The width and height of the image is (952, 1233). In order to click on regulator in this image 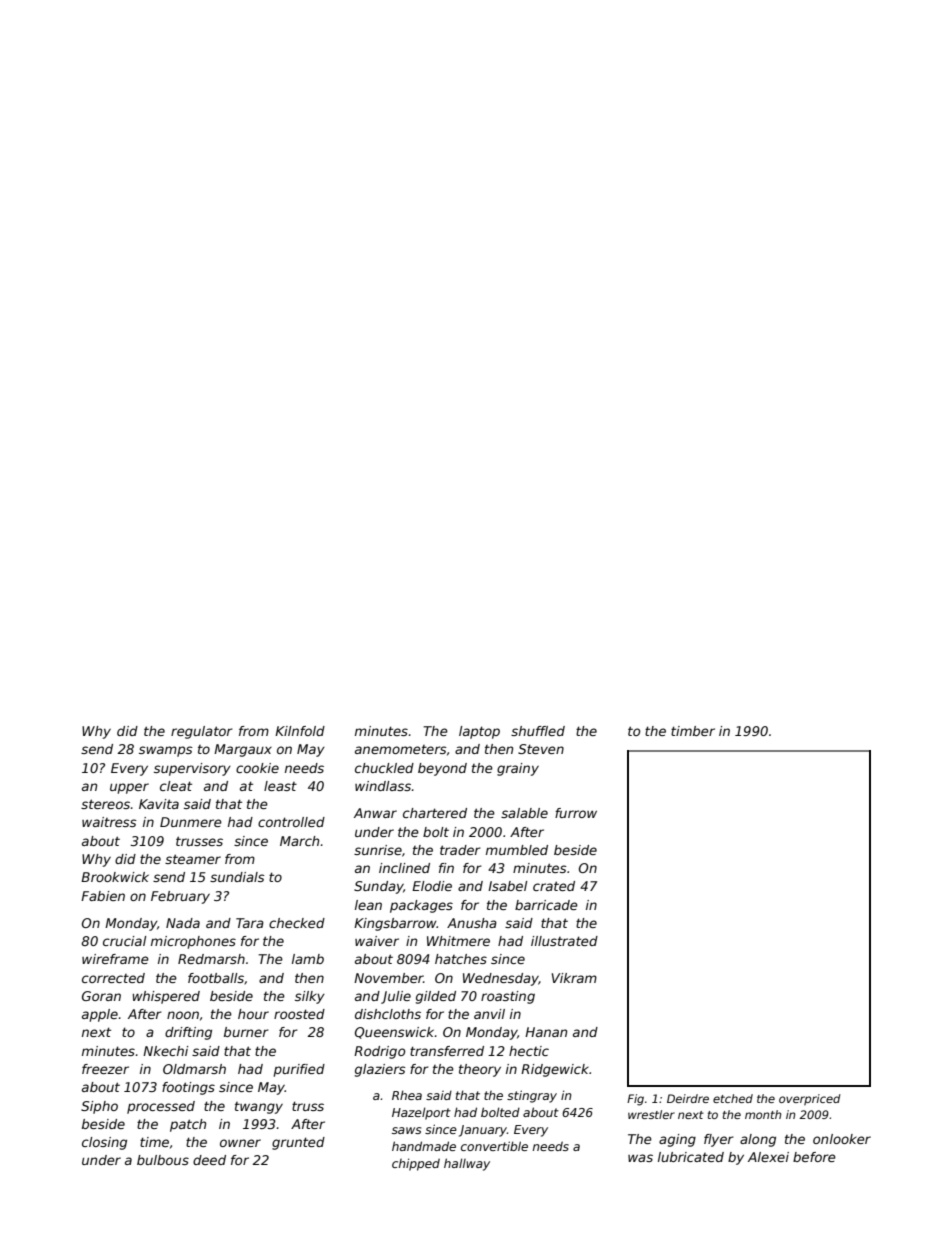, I will do `click(202, 732)`.
